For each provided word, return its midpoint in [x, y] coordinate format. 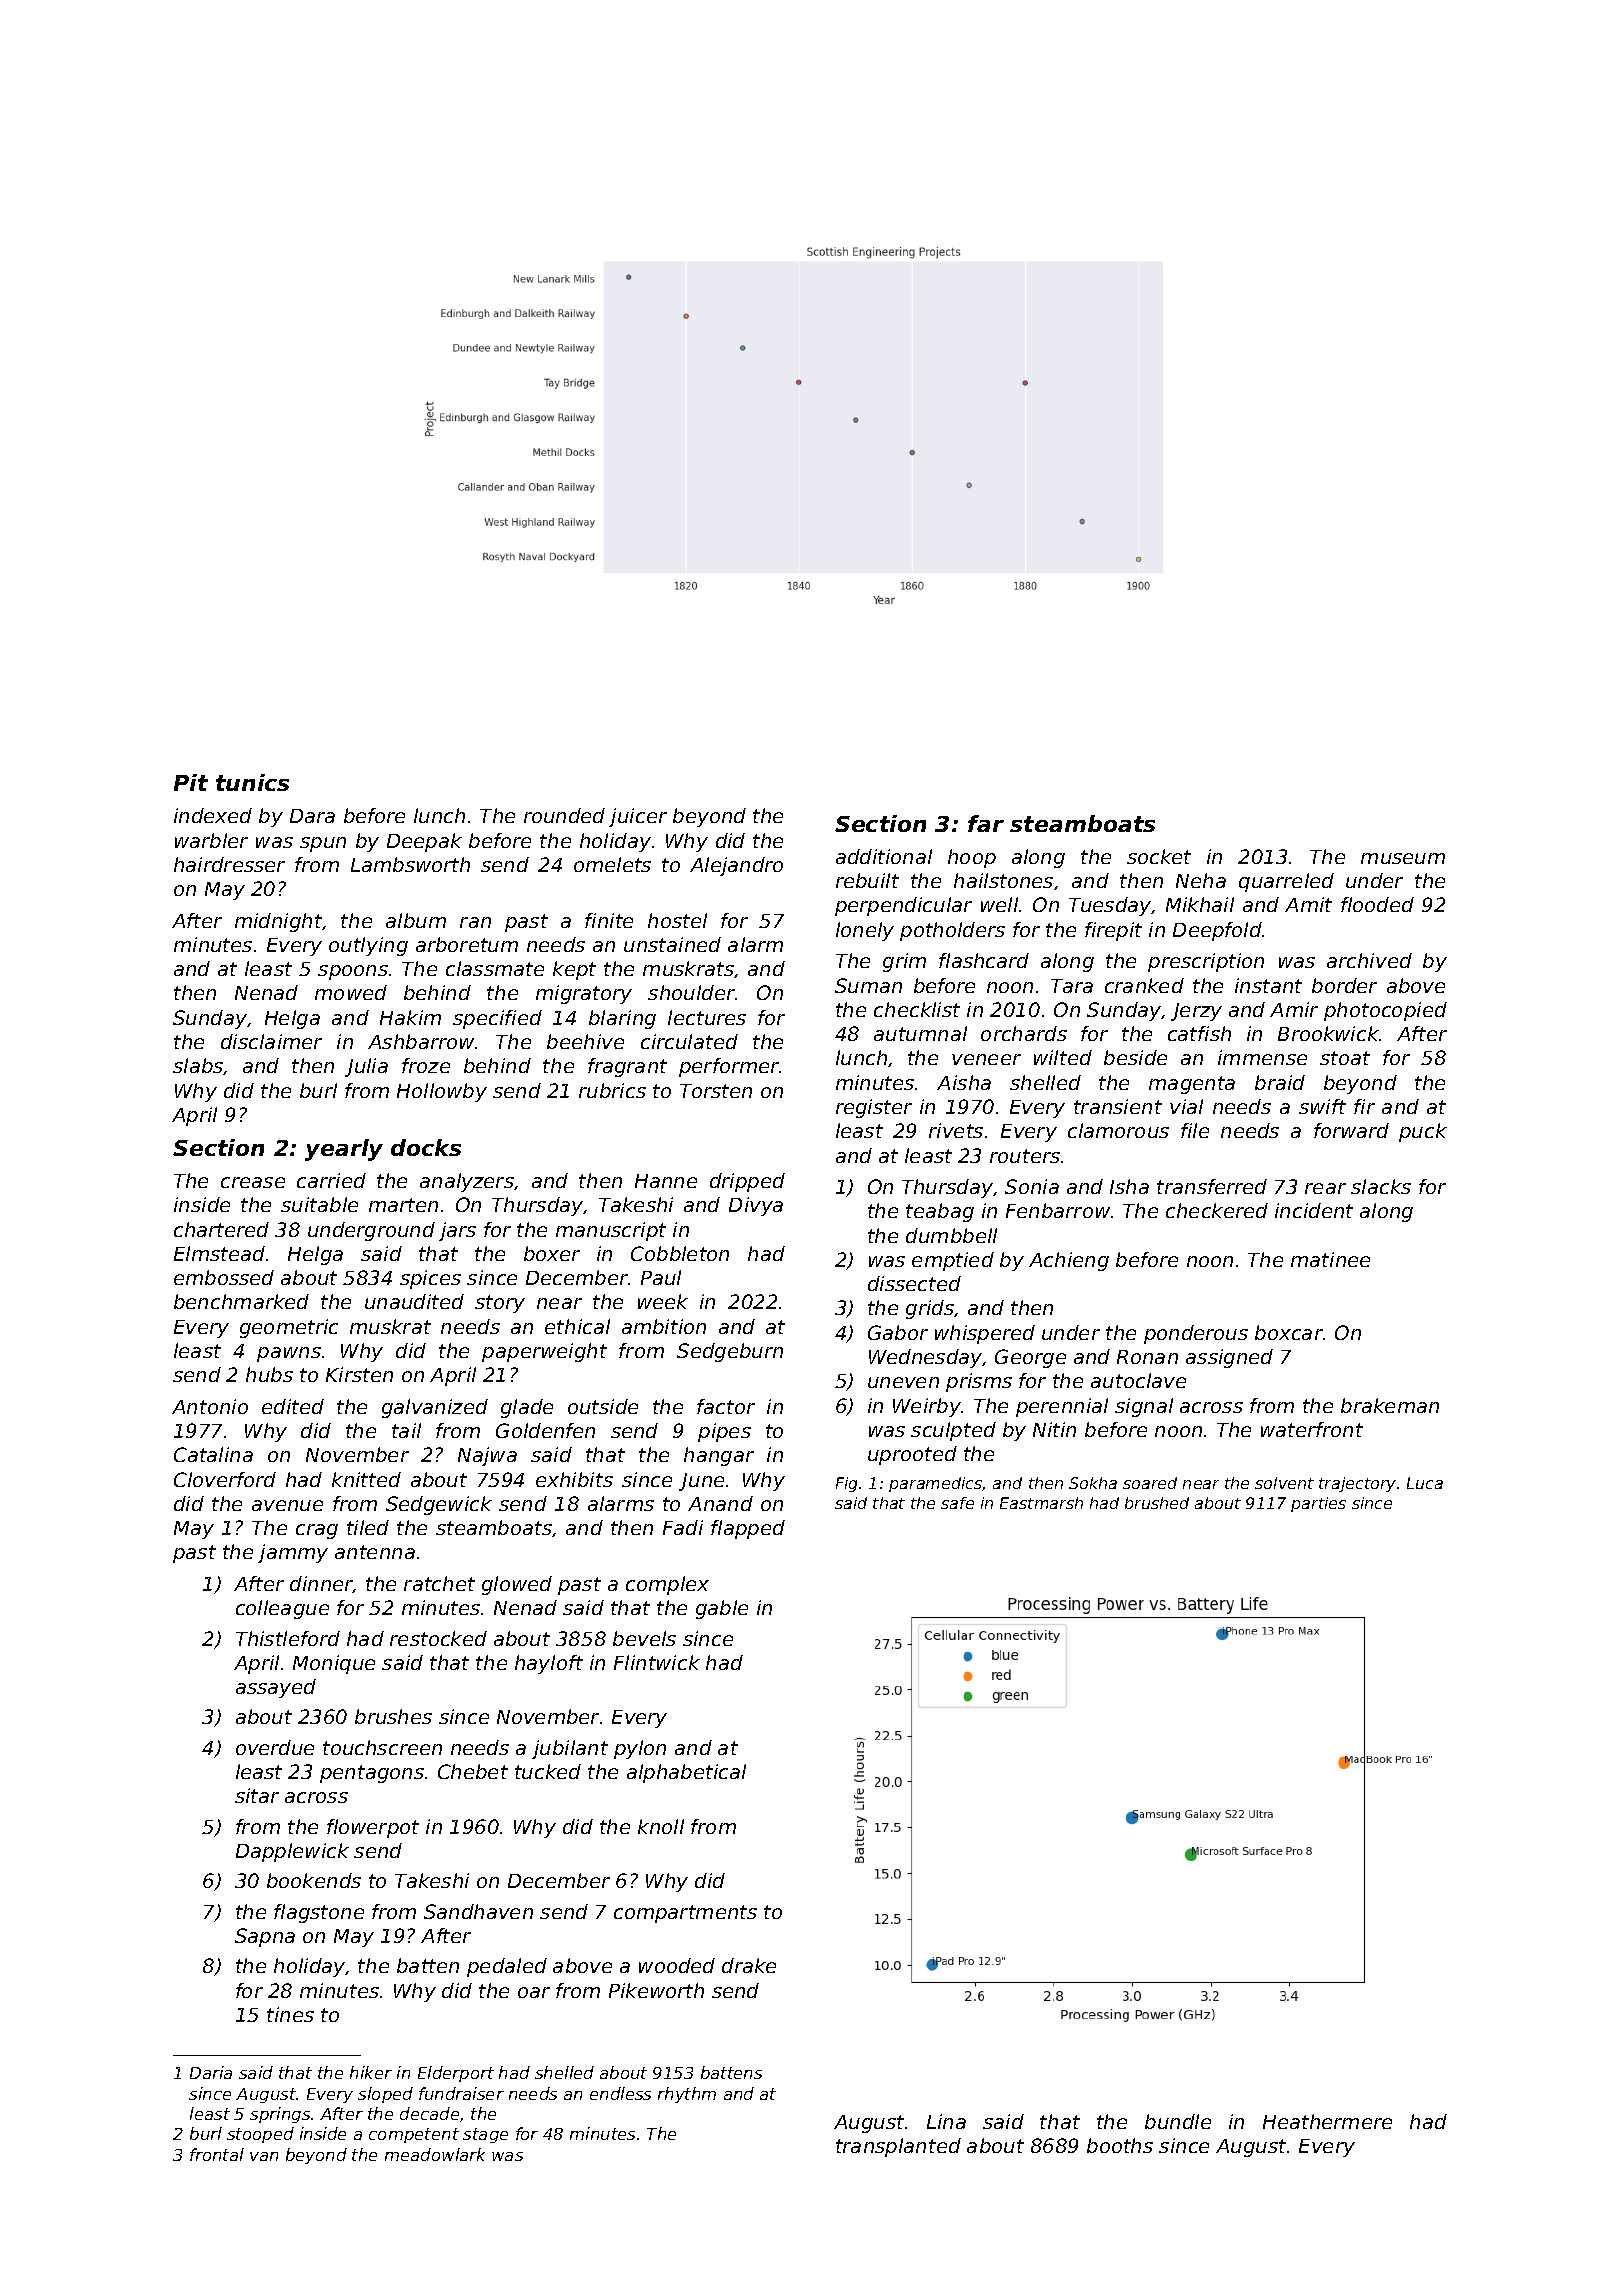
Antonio [210, 1406]
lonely [865, 931]
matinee [1330, 1259]
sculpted [953, 1431]
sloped [385, 2095]
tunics [252, 782]
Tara [1072, 986]
